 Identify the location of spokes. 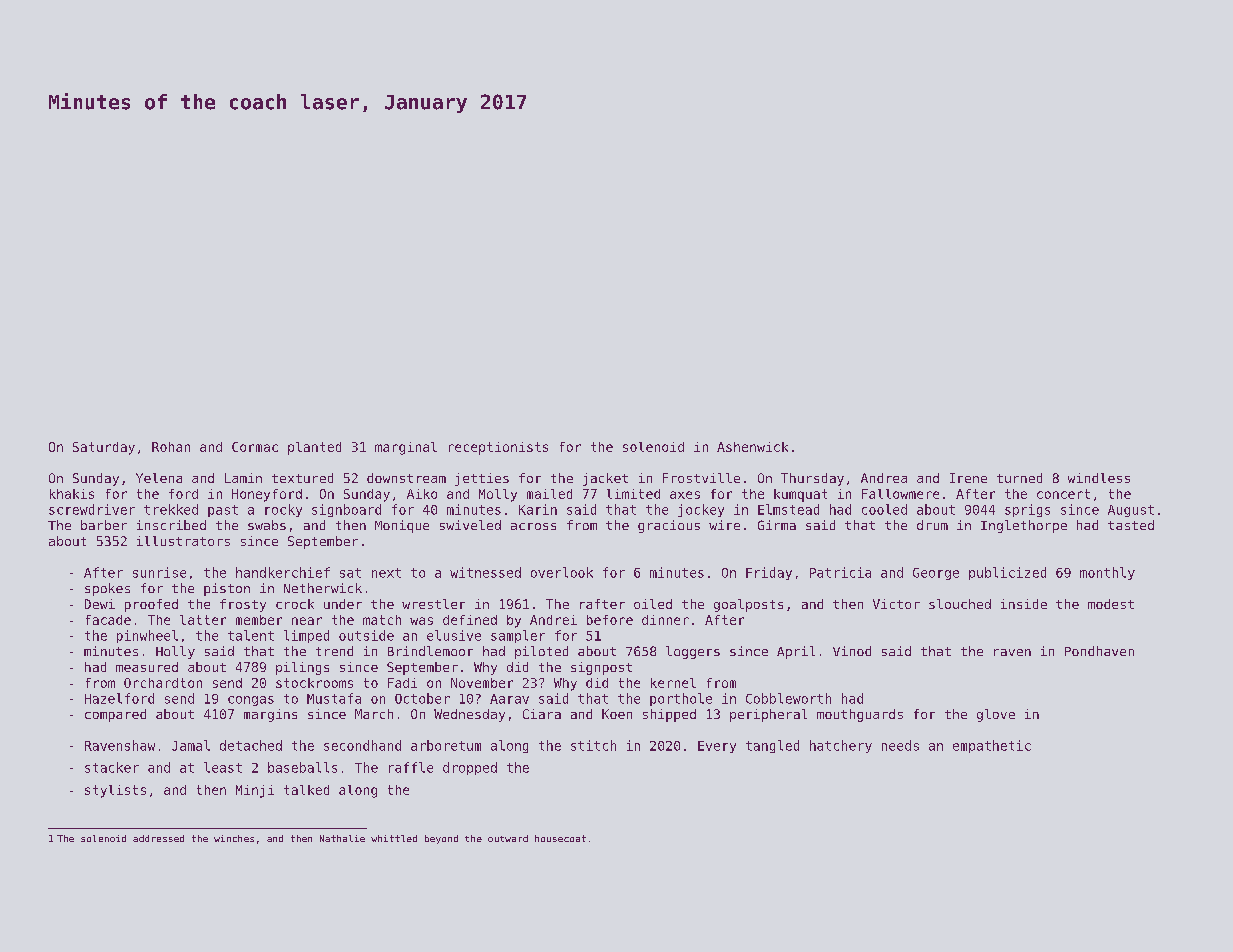
(107, 589).
